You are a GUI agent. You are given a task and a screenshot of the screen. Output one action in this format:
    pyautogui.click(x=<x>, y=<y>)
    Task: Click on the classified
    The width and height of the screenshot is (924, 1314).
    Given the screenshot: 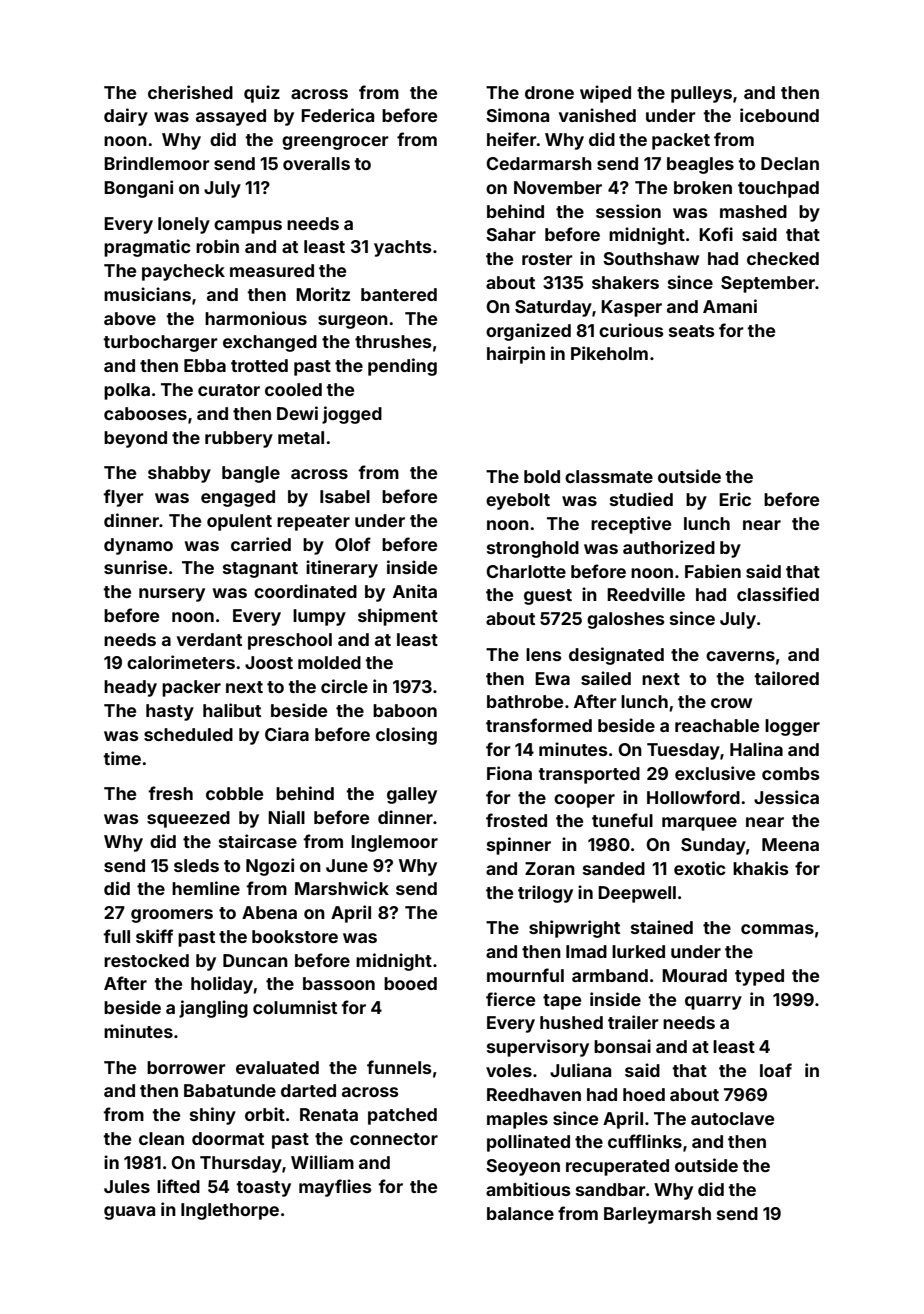 What is the action you would take?
    pyautogui.click(x=778, y=594)
